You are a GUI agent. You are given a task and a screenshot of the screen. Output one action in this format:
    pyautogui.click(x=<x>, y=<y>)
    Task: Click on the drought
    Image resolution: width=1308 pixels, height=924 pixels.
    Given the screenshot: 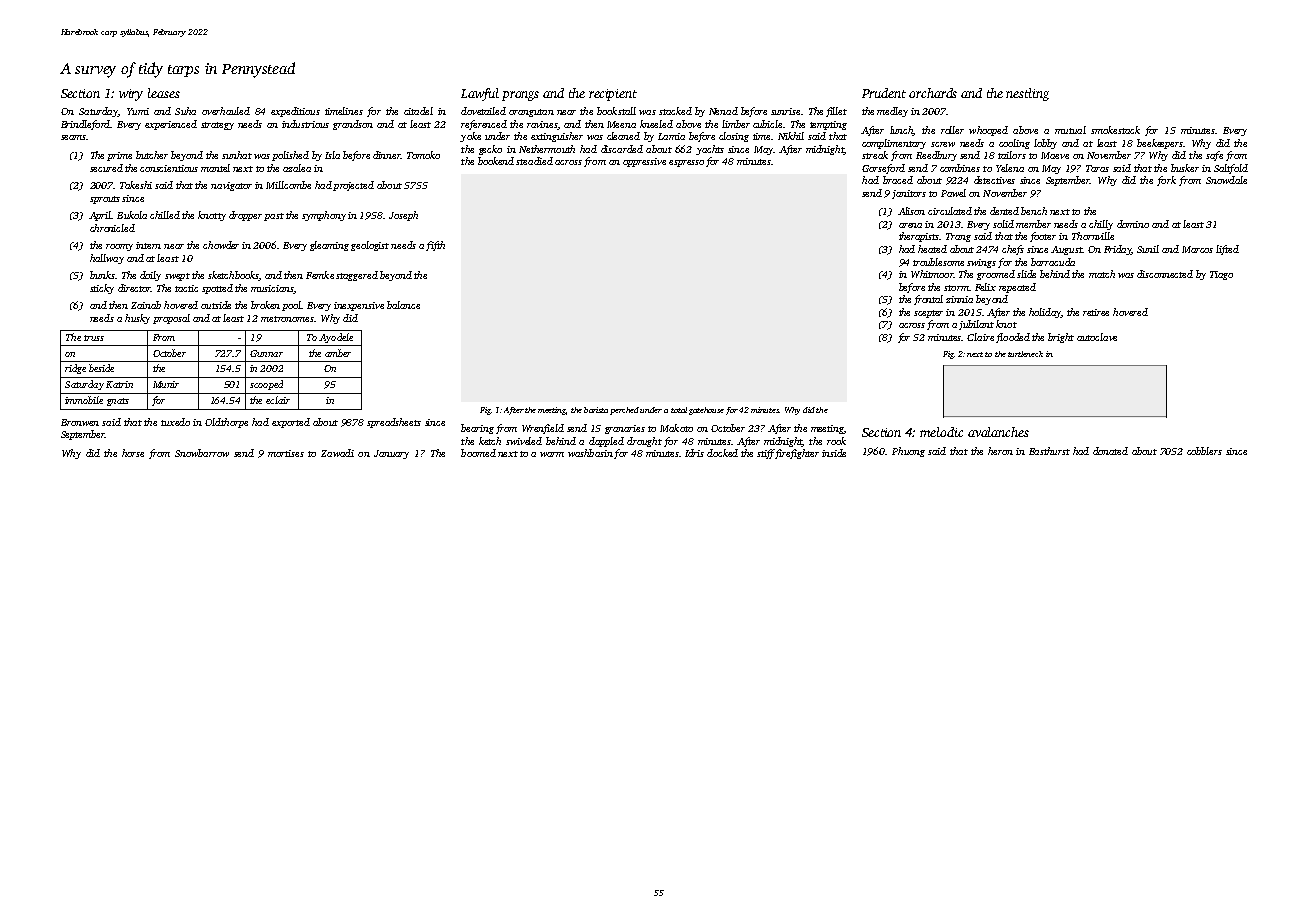 What is the action you would take?
    pyautogui.click(x=644, y=442)
